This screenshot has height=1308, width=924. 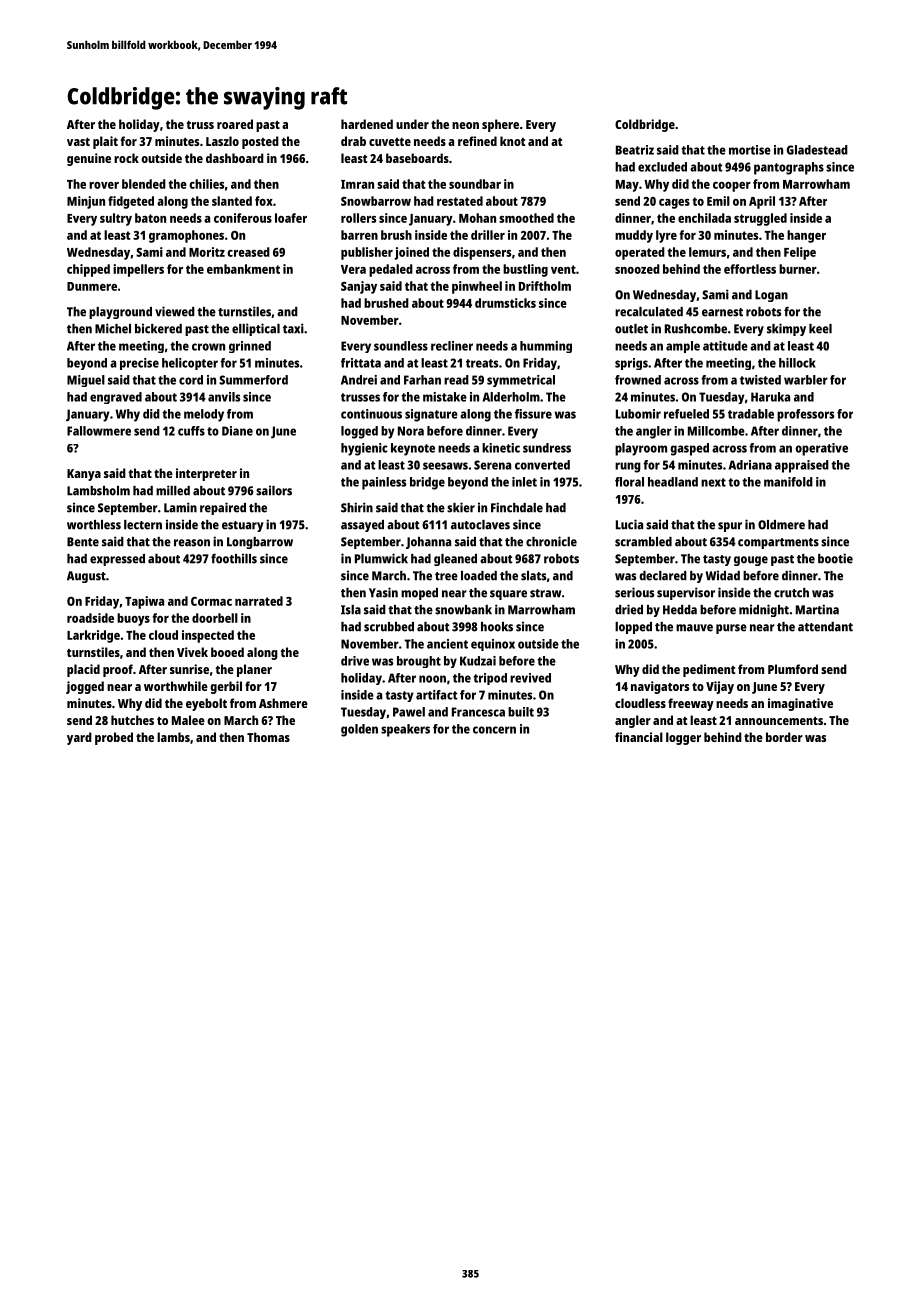 What do you see at coordinates (477, 141) in the screenshot?
I see `refined` at bounding box center [477, 141].
